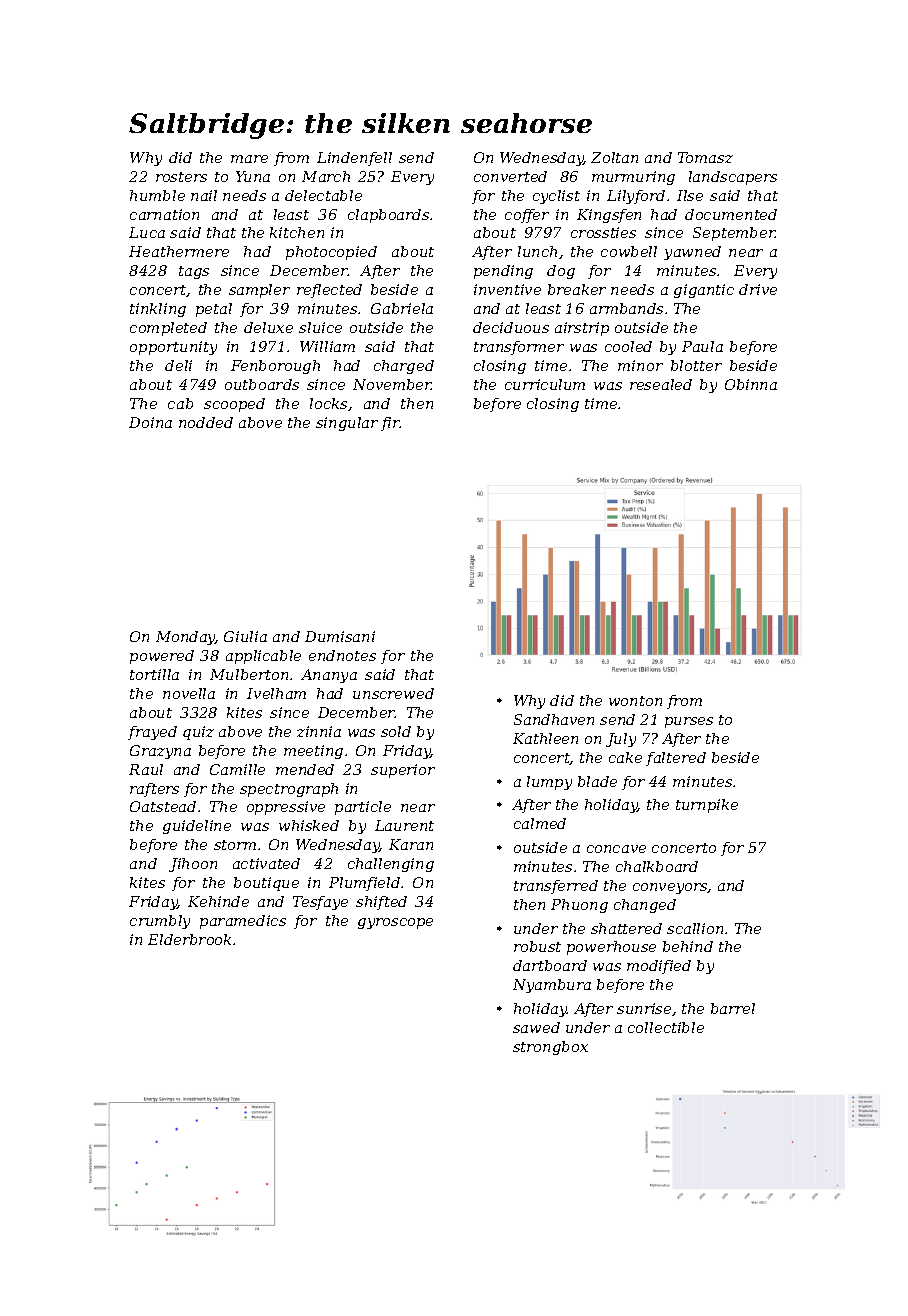  Describe the element at coordinates (707, 806) in the screenshot. I see `turnpike` at that location.
